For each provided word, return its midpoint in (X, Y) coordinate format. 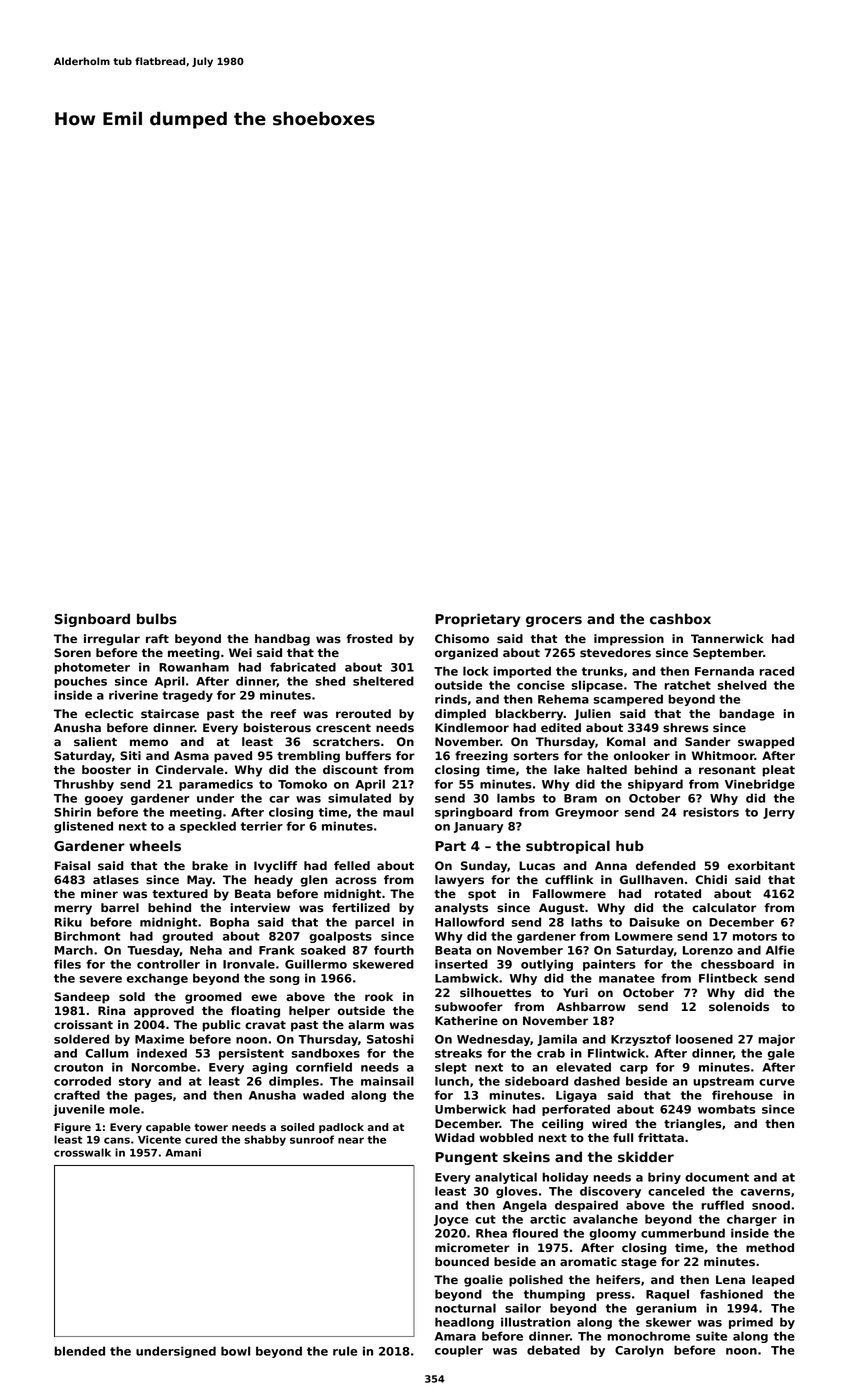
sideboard (536, 1081)
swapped (766, 743)
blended (79, 1351)
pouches (80, 682)
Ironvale (249, 964)
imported (522, 672)
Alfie (780, 950)
